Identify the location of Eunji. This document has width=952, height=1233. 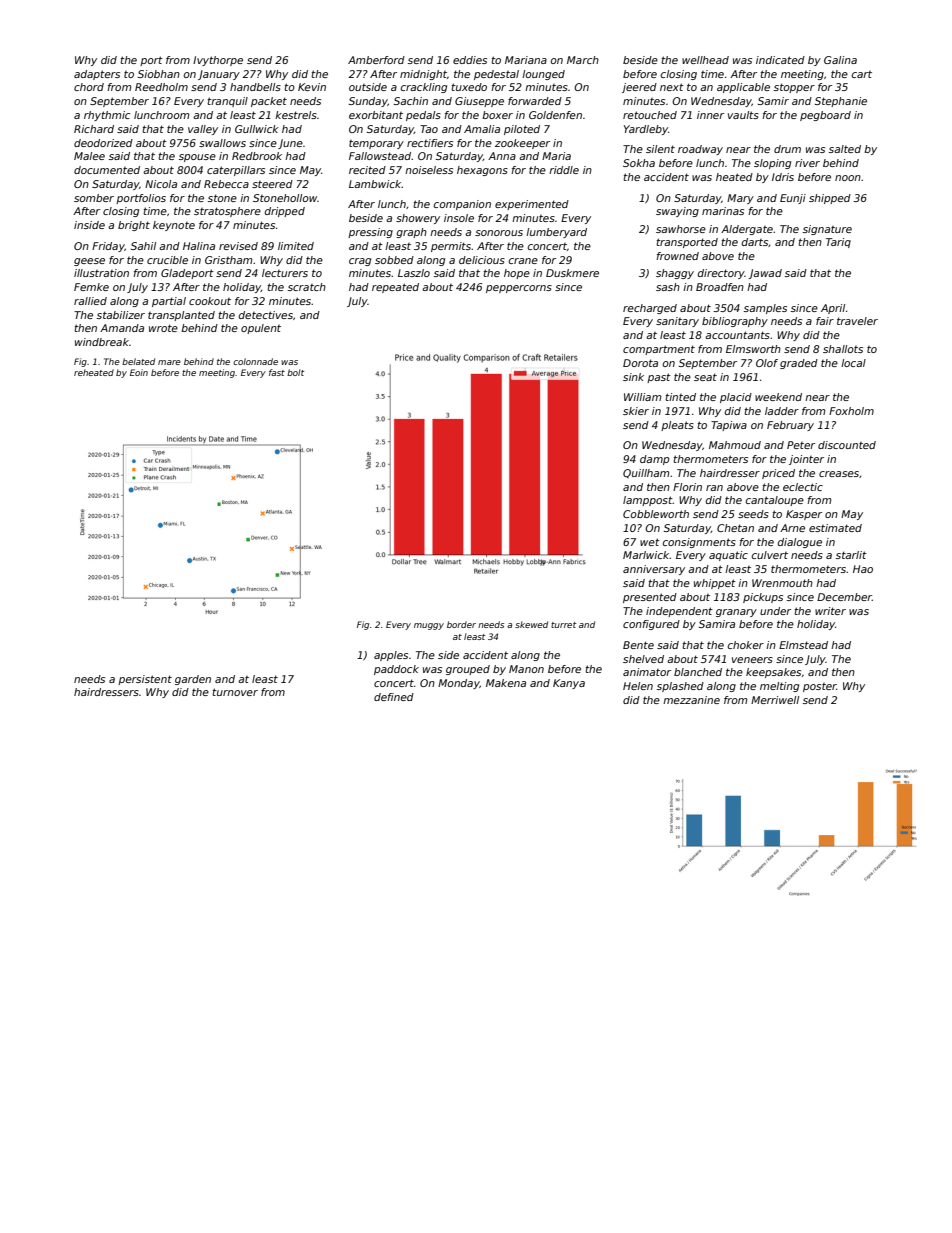
(793, 199).
